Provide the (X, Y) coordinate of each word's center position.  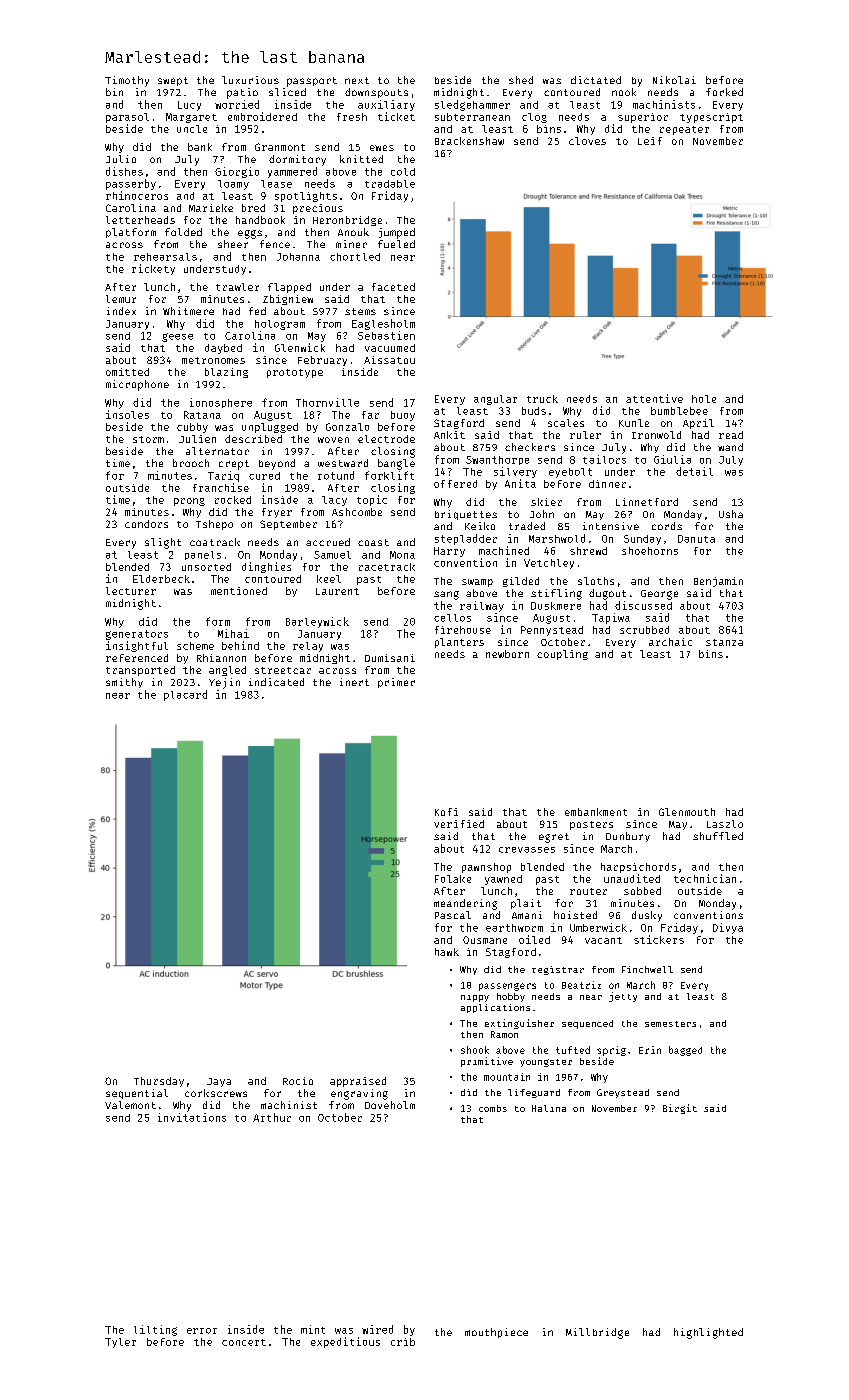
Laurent (337, 591)
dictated (596, 80)
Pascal (453, 915)
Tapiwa (611, 618)
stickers (659, 939)
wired (377, 1329)
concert (244, 1342)
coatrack (215, 542)
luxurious (250, 80)
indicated (276, 682)
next (357, 80)
